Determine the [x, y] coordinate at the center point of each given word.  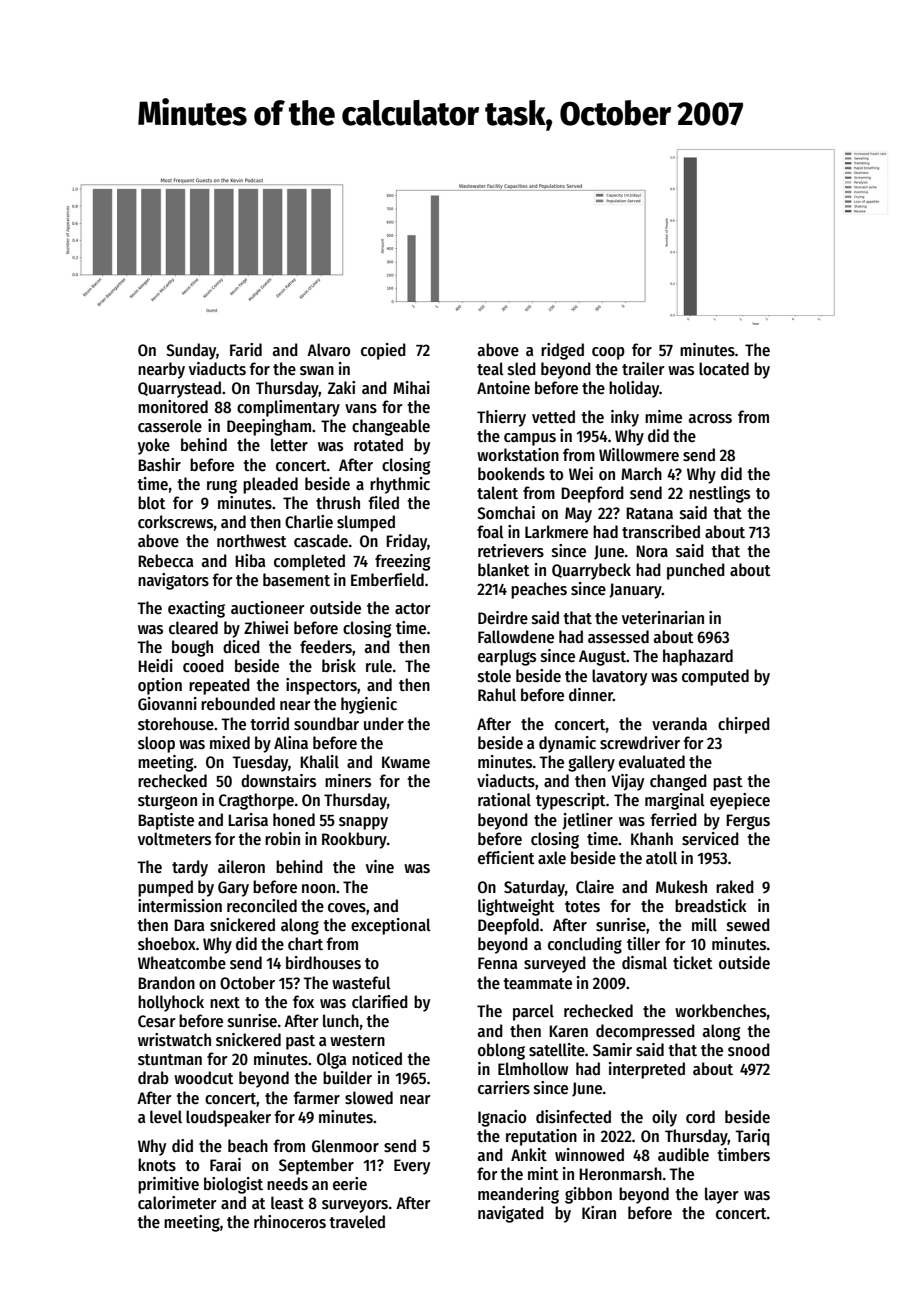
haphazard [698, 657]
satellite [557, 1050]
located [724, 369]
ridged [562, 351]
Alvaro [328, 350]
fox [303, 1002]
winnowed [589, 1155]
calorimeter [177, 1203]
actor [413, 608]
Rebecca [165, 561]
